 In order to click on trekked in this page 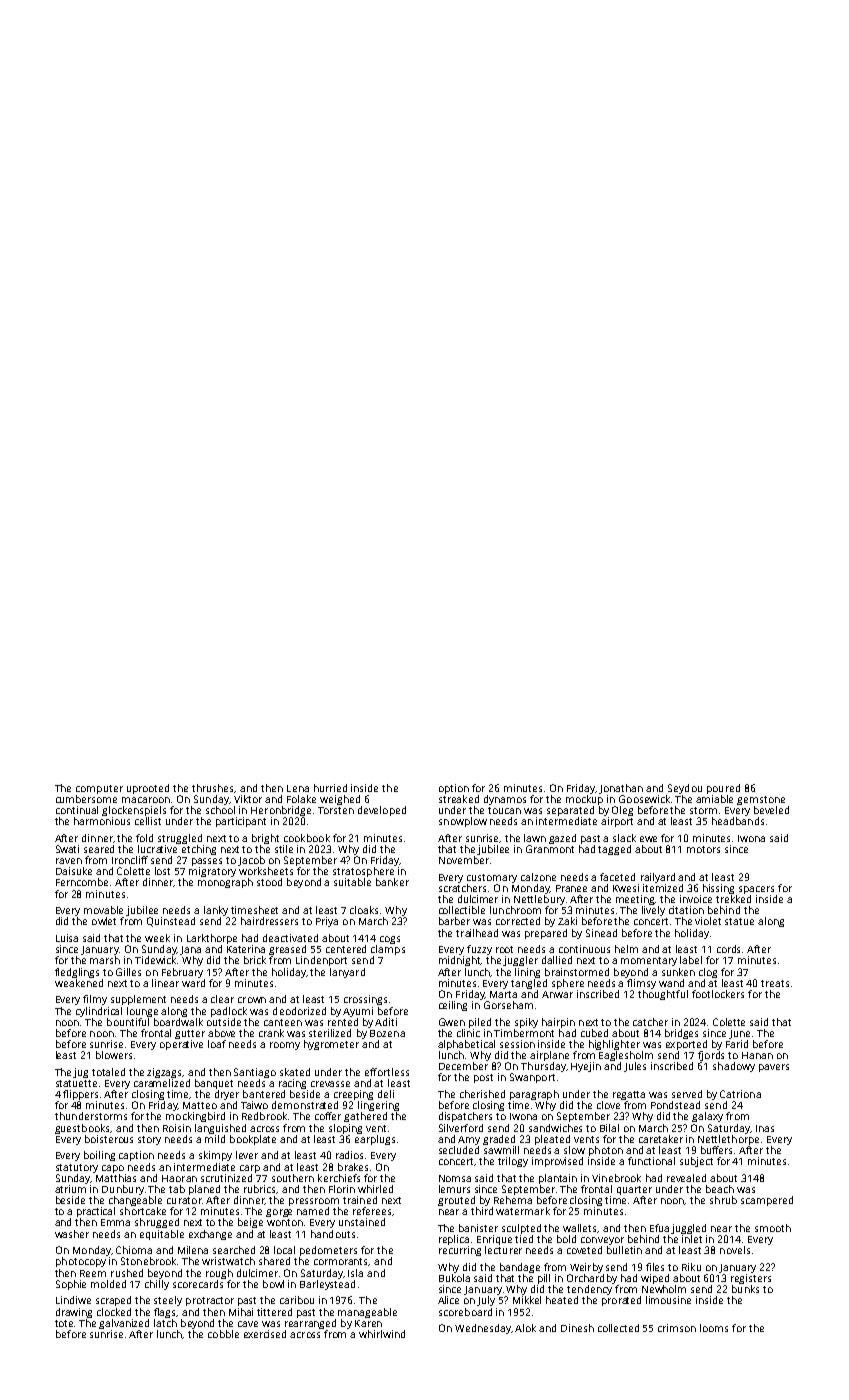, I will do `click(733, 899)`.
